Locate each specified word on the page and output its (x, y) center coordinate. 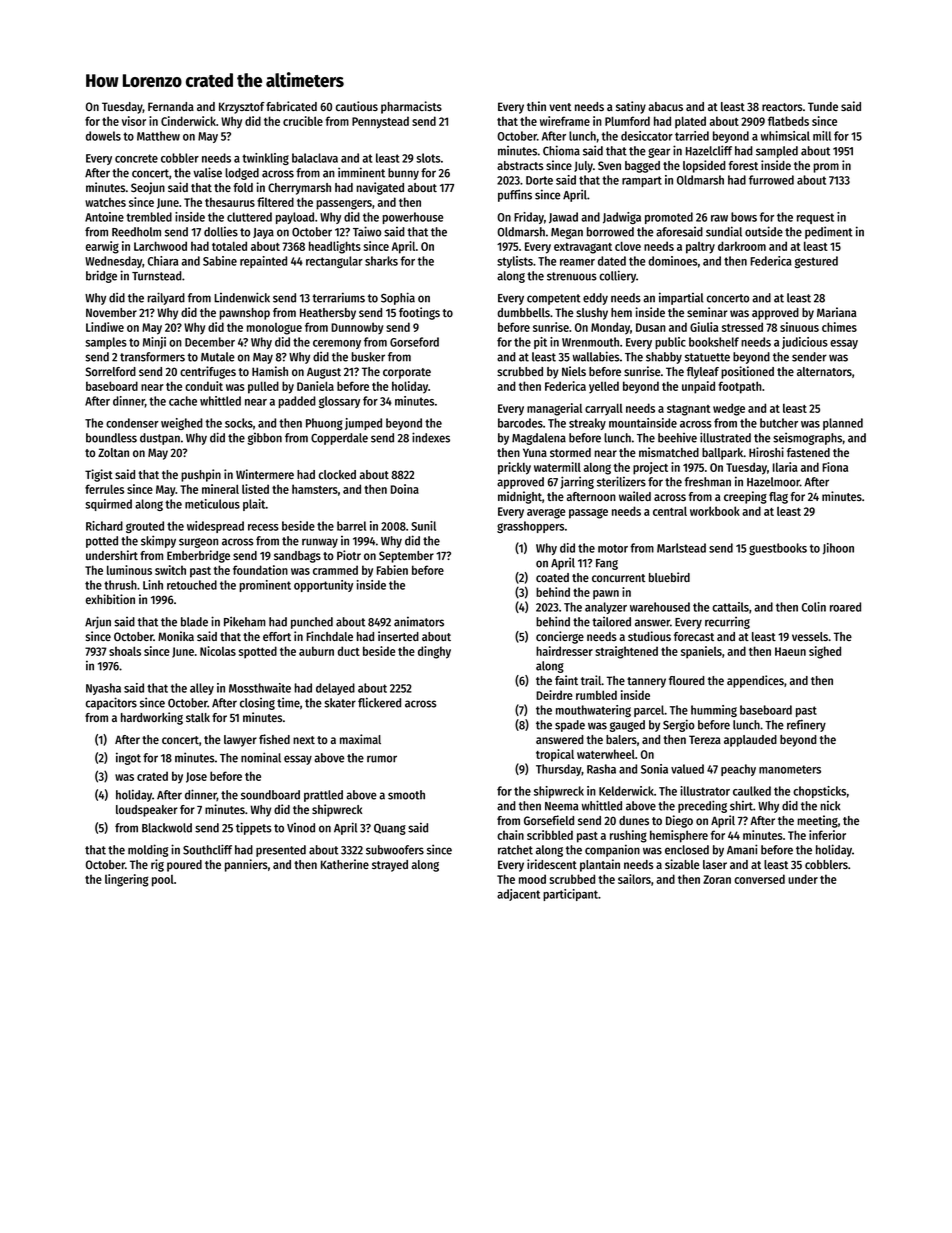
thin (536, 106)
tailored (611, 622)
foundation (260, 570)
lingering (127, 880)
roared (845, 607)
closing (257, 704)
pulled (263, 387)
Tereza (705, 739)
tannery (646, 682)
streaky (587, 424)
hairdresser (564, 651)
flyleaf (703, 373)
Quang (390, 829)
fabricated (291, 106)
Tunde (823, 106)
